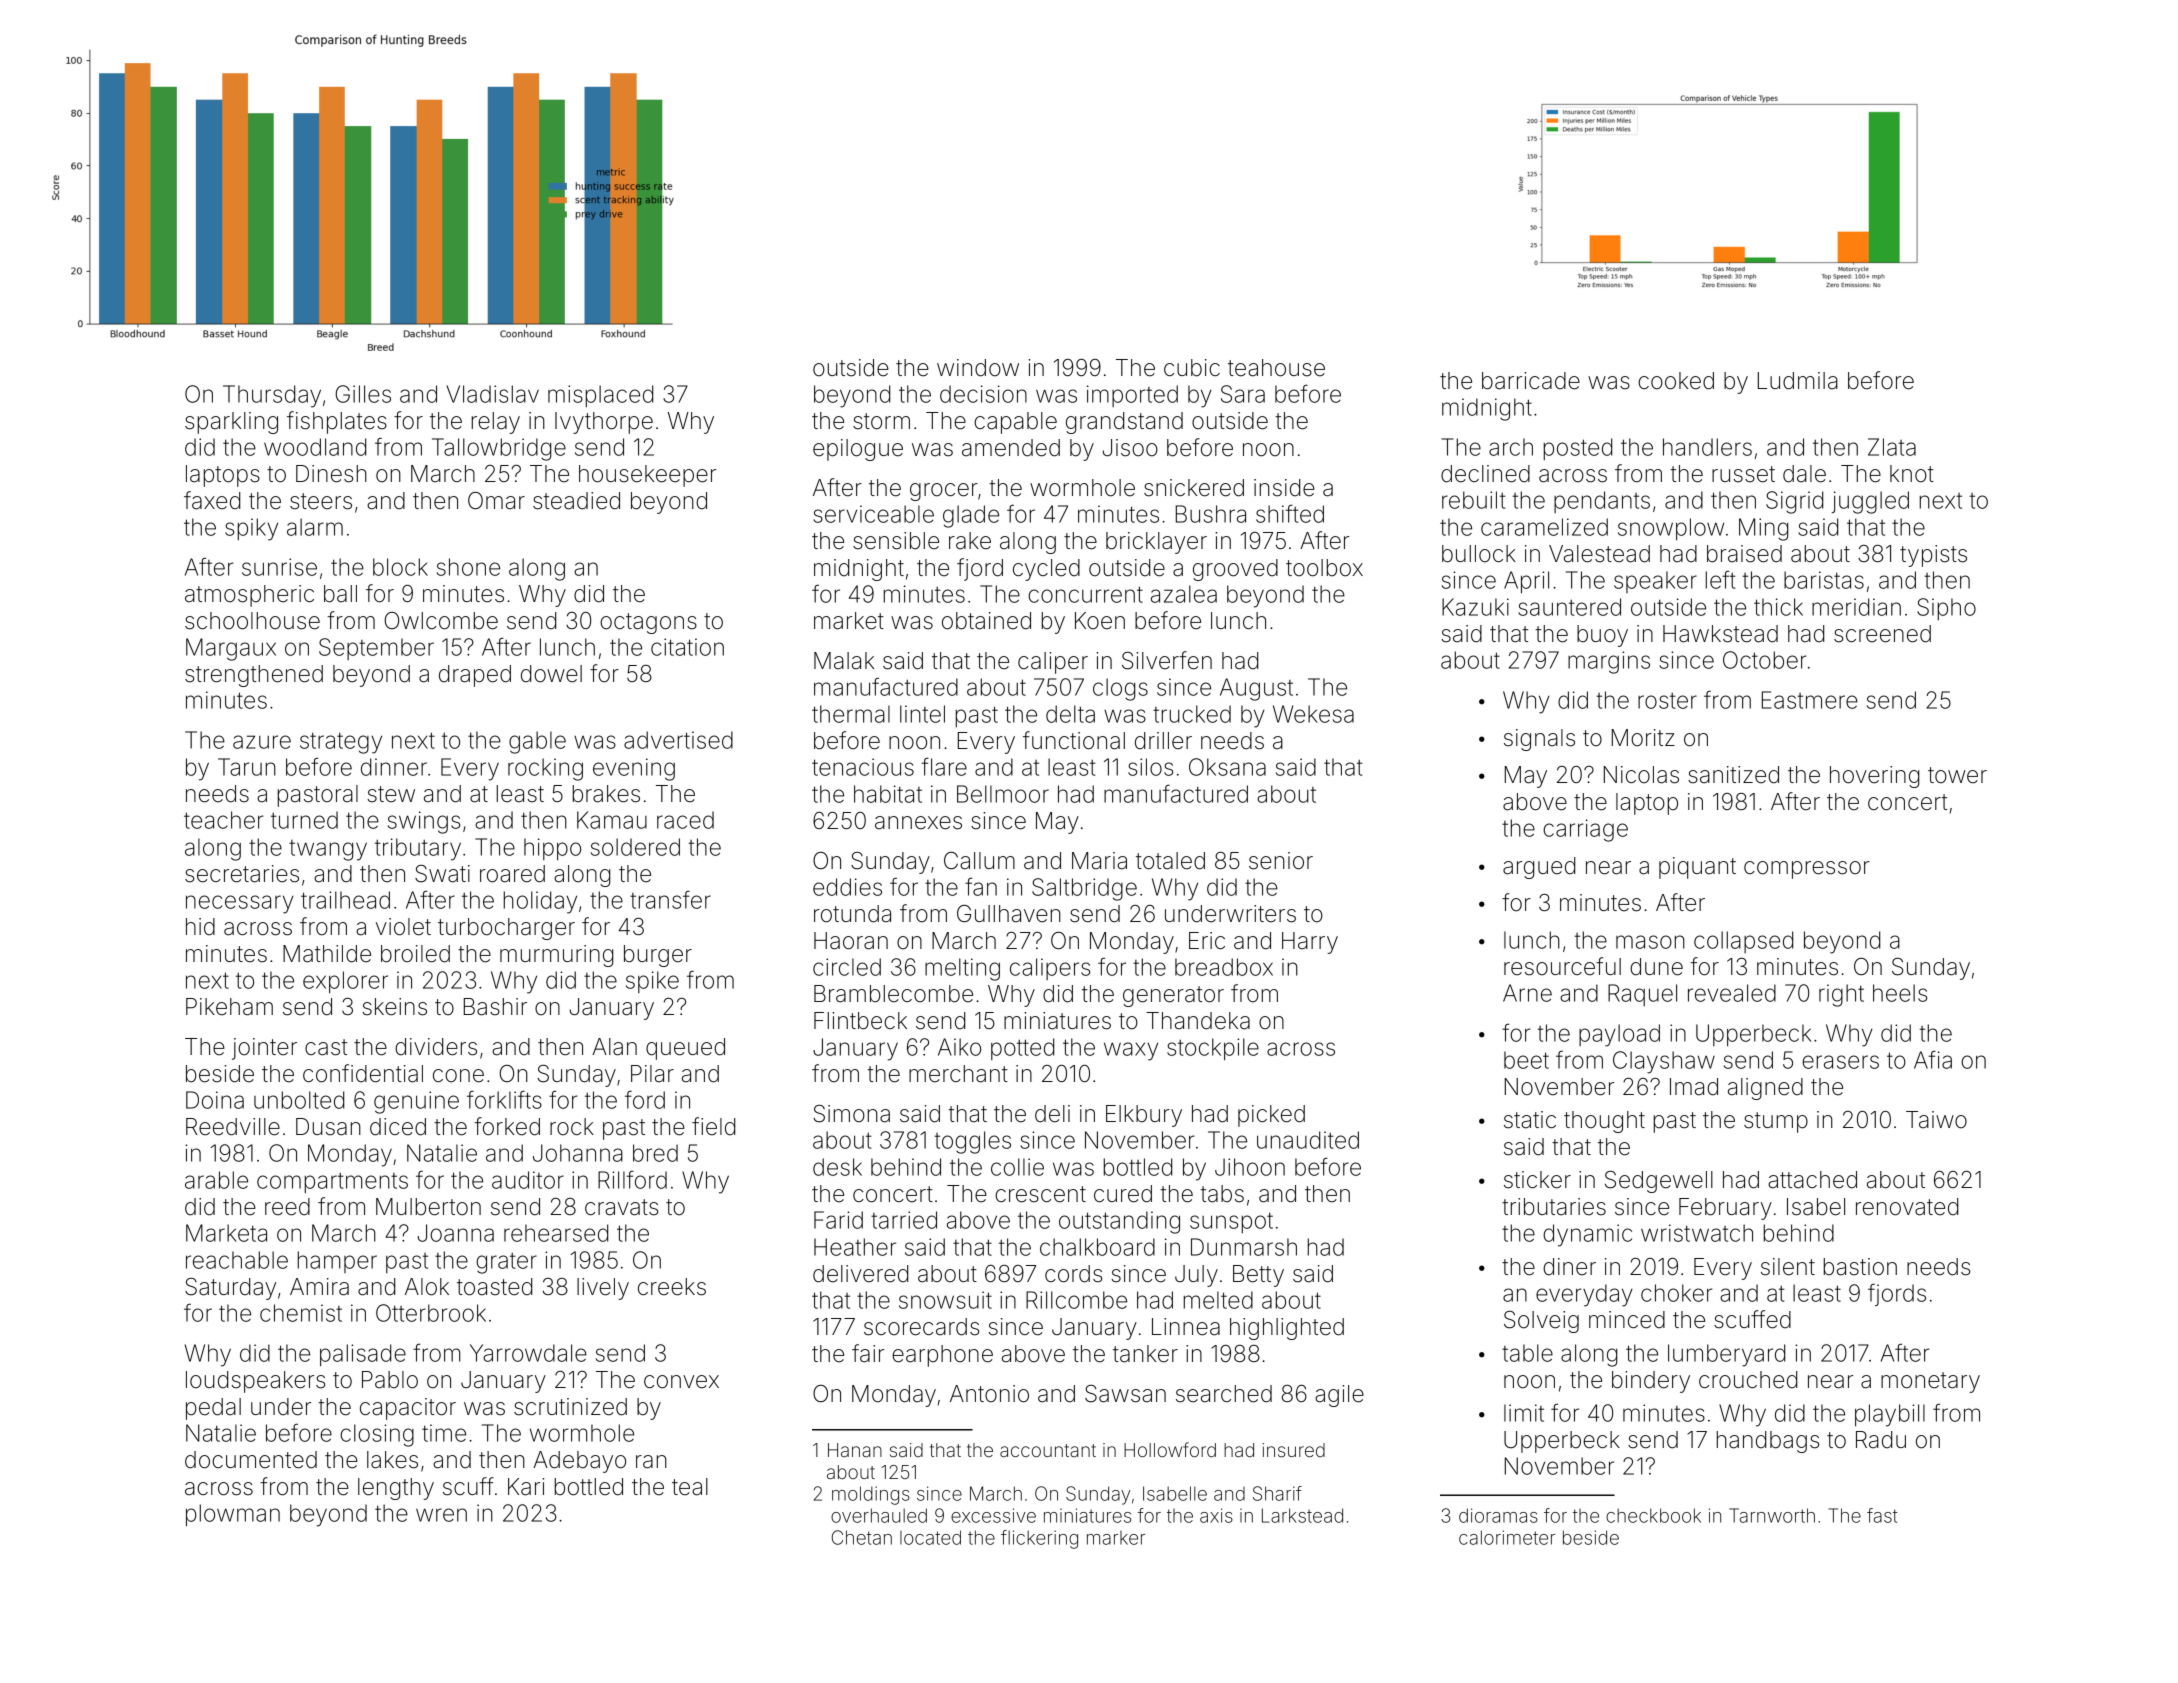  Describe the element at coordinates (1765, 1089) in the screenshot. I see `aligned` at that location.
